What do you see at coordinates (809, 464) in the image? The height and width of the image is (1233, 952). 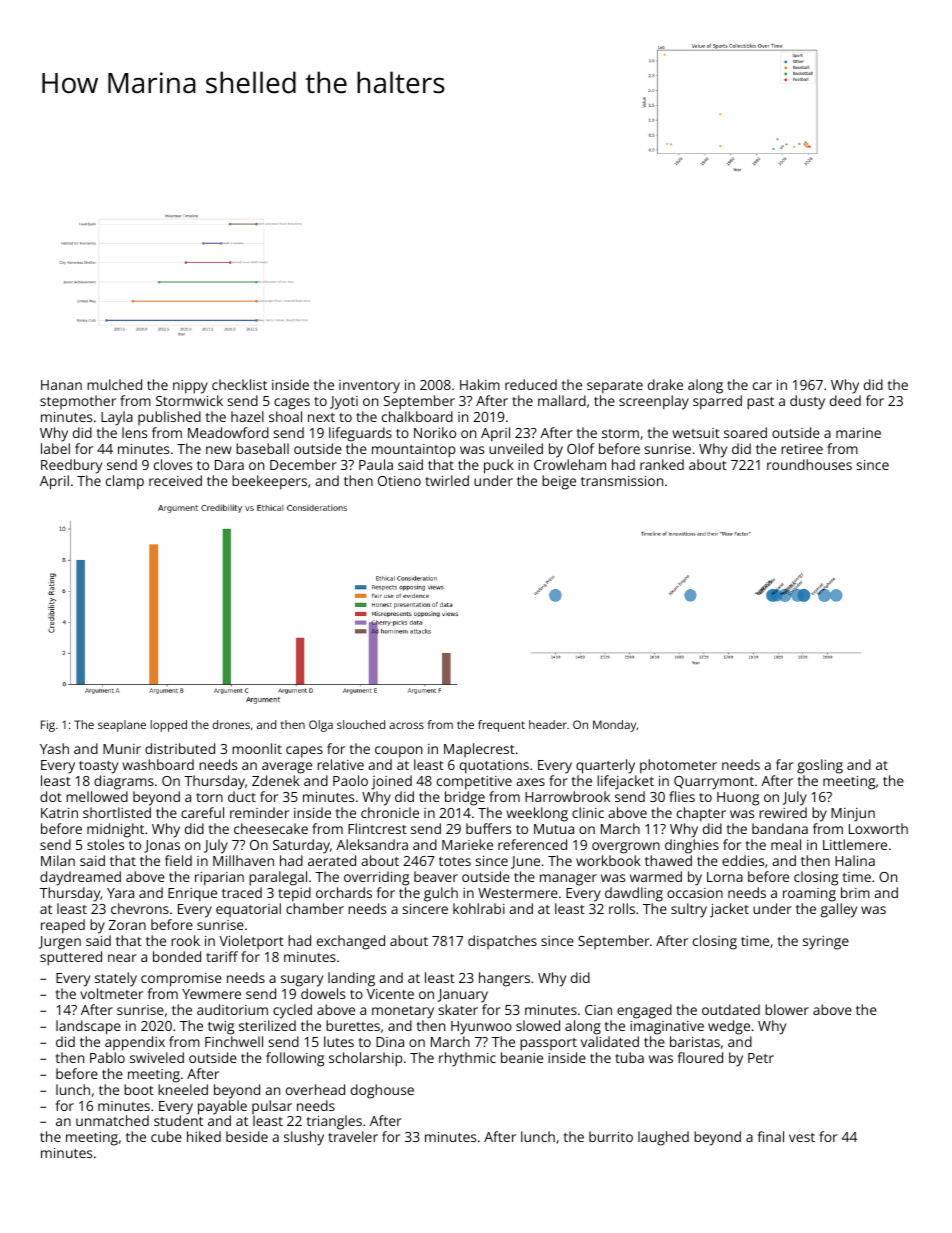 I see `roundhouses` at bounding box center [809, 464].
